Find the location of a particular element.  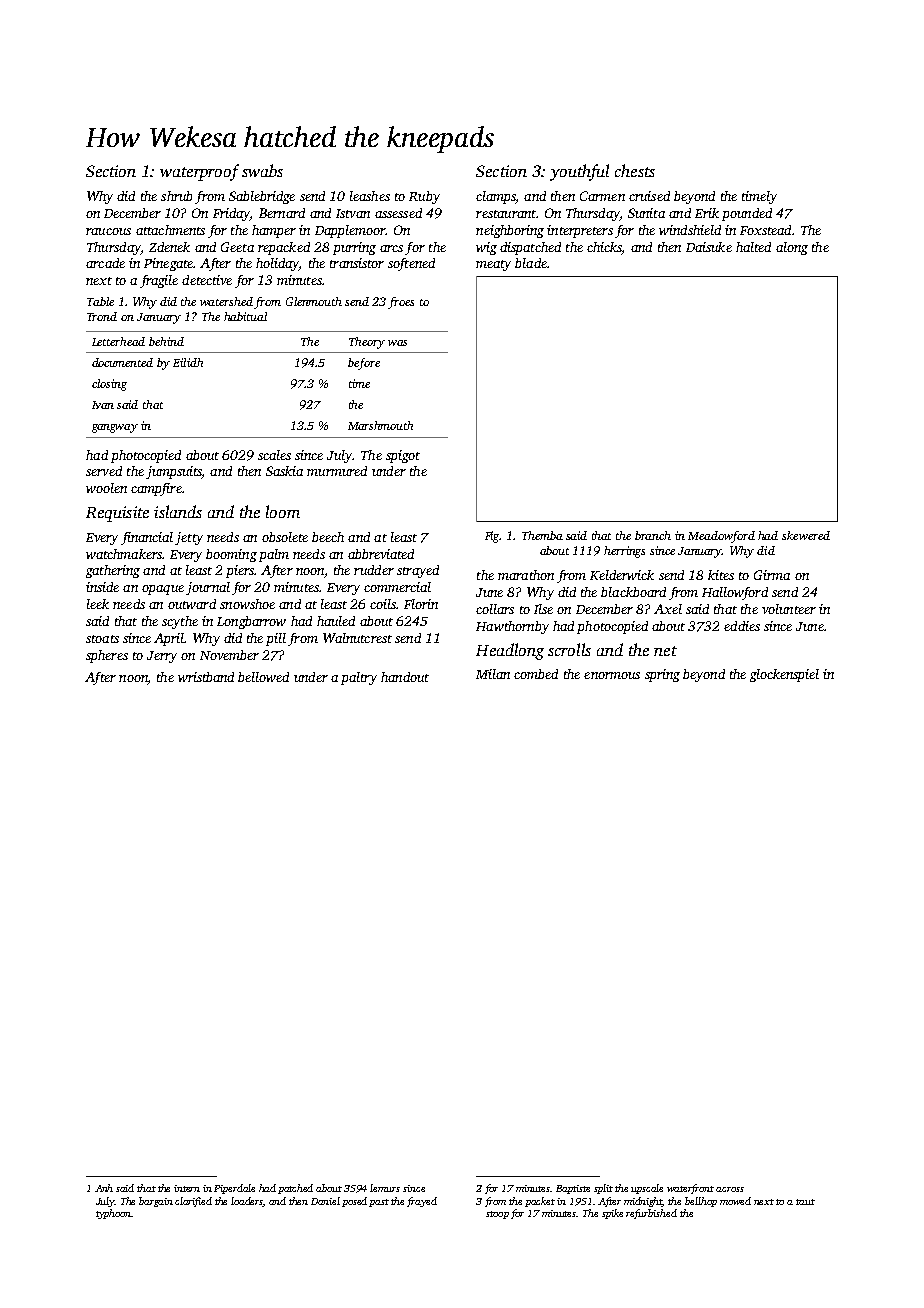

Marshmouth is located at coordinates (380, 425).
